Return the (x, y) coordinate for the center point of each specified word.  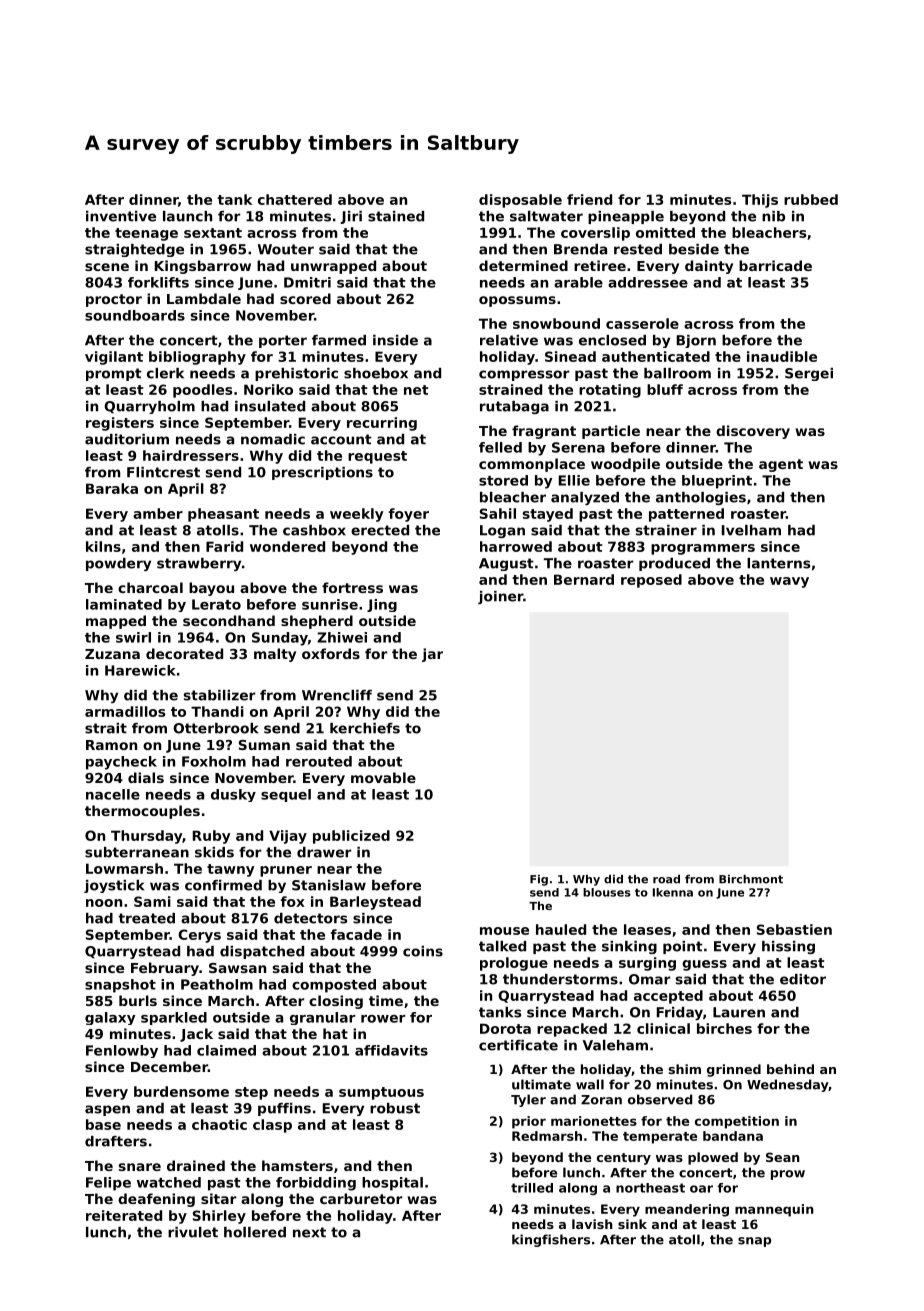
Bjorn (696, 341)
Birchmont (751, 879)
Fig (539, 880)
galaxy (110, 1018)
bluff (665, 389)
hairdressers (191, 455)
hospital (392, 1184)
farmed (339, 340)
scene (107, 267)
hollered (255, 1232)
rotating (610, 391)
